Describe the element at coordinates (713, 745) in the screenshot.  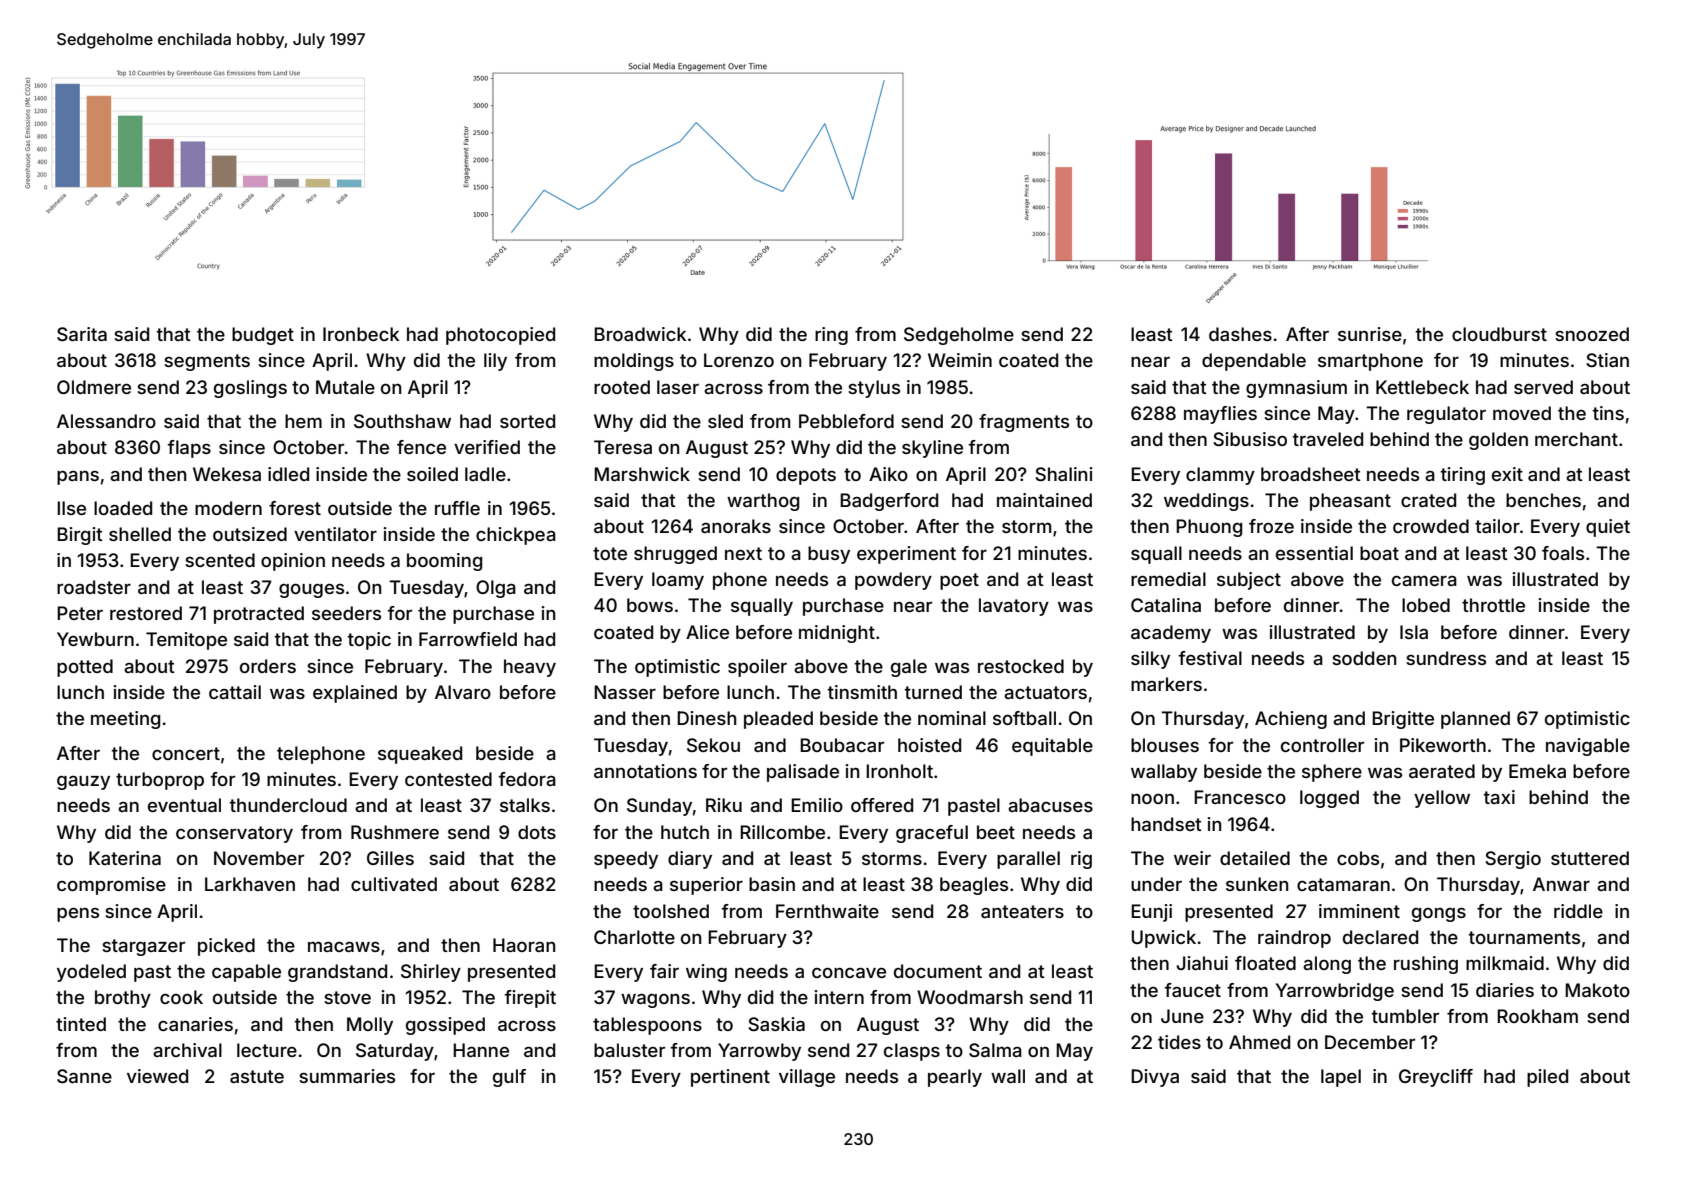
I see `Sekou` at that location.
